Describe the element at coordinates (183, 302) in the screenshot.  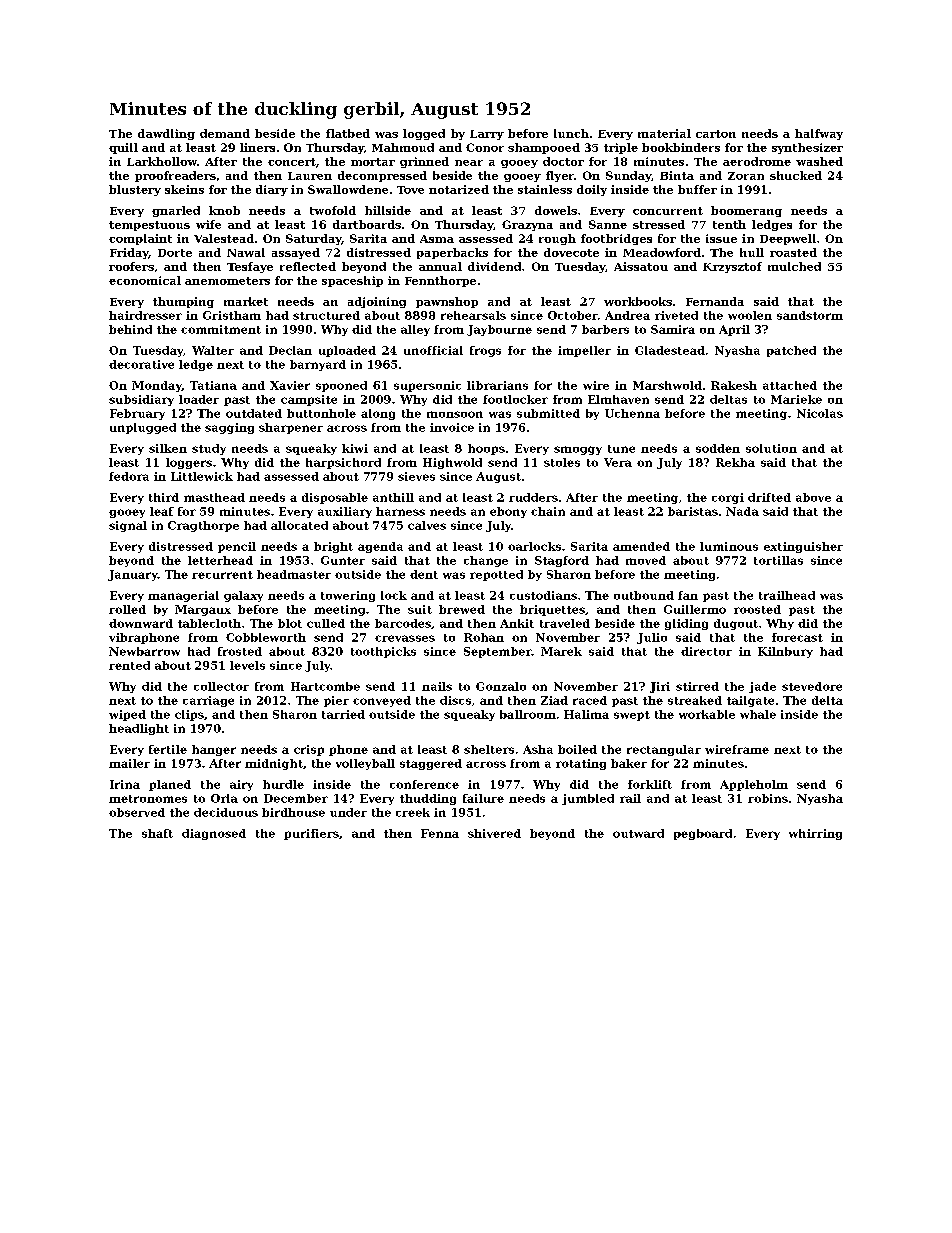
I see `thumping` at that location.
